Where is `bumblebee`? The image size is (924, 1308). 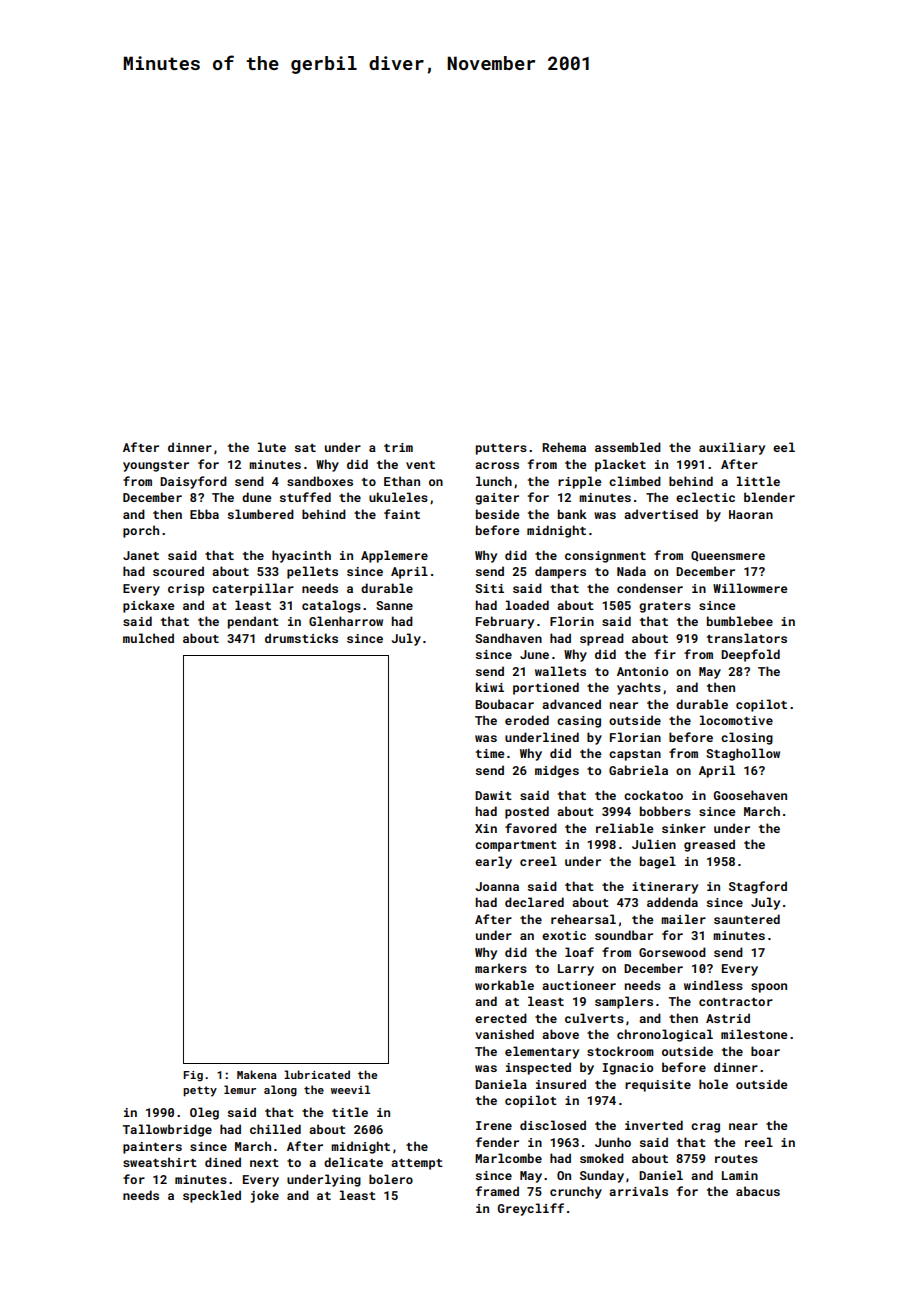
bumblebee is located at coordinates (740, 621).
